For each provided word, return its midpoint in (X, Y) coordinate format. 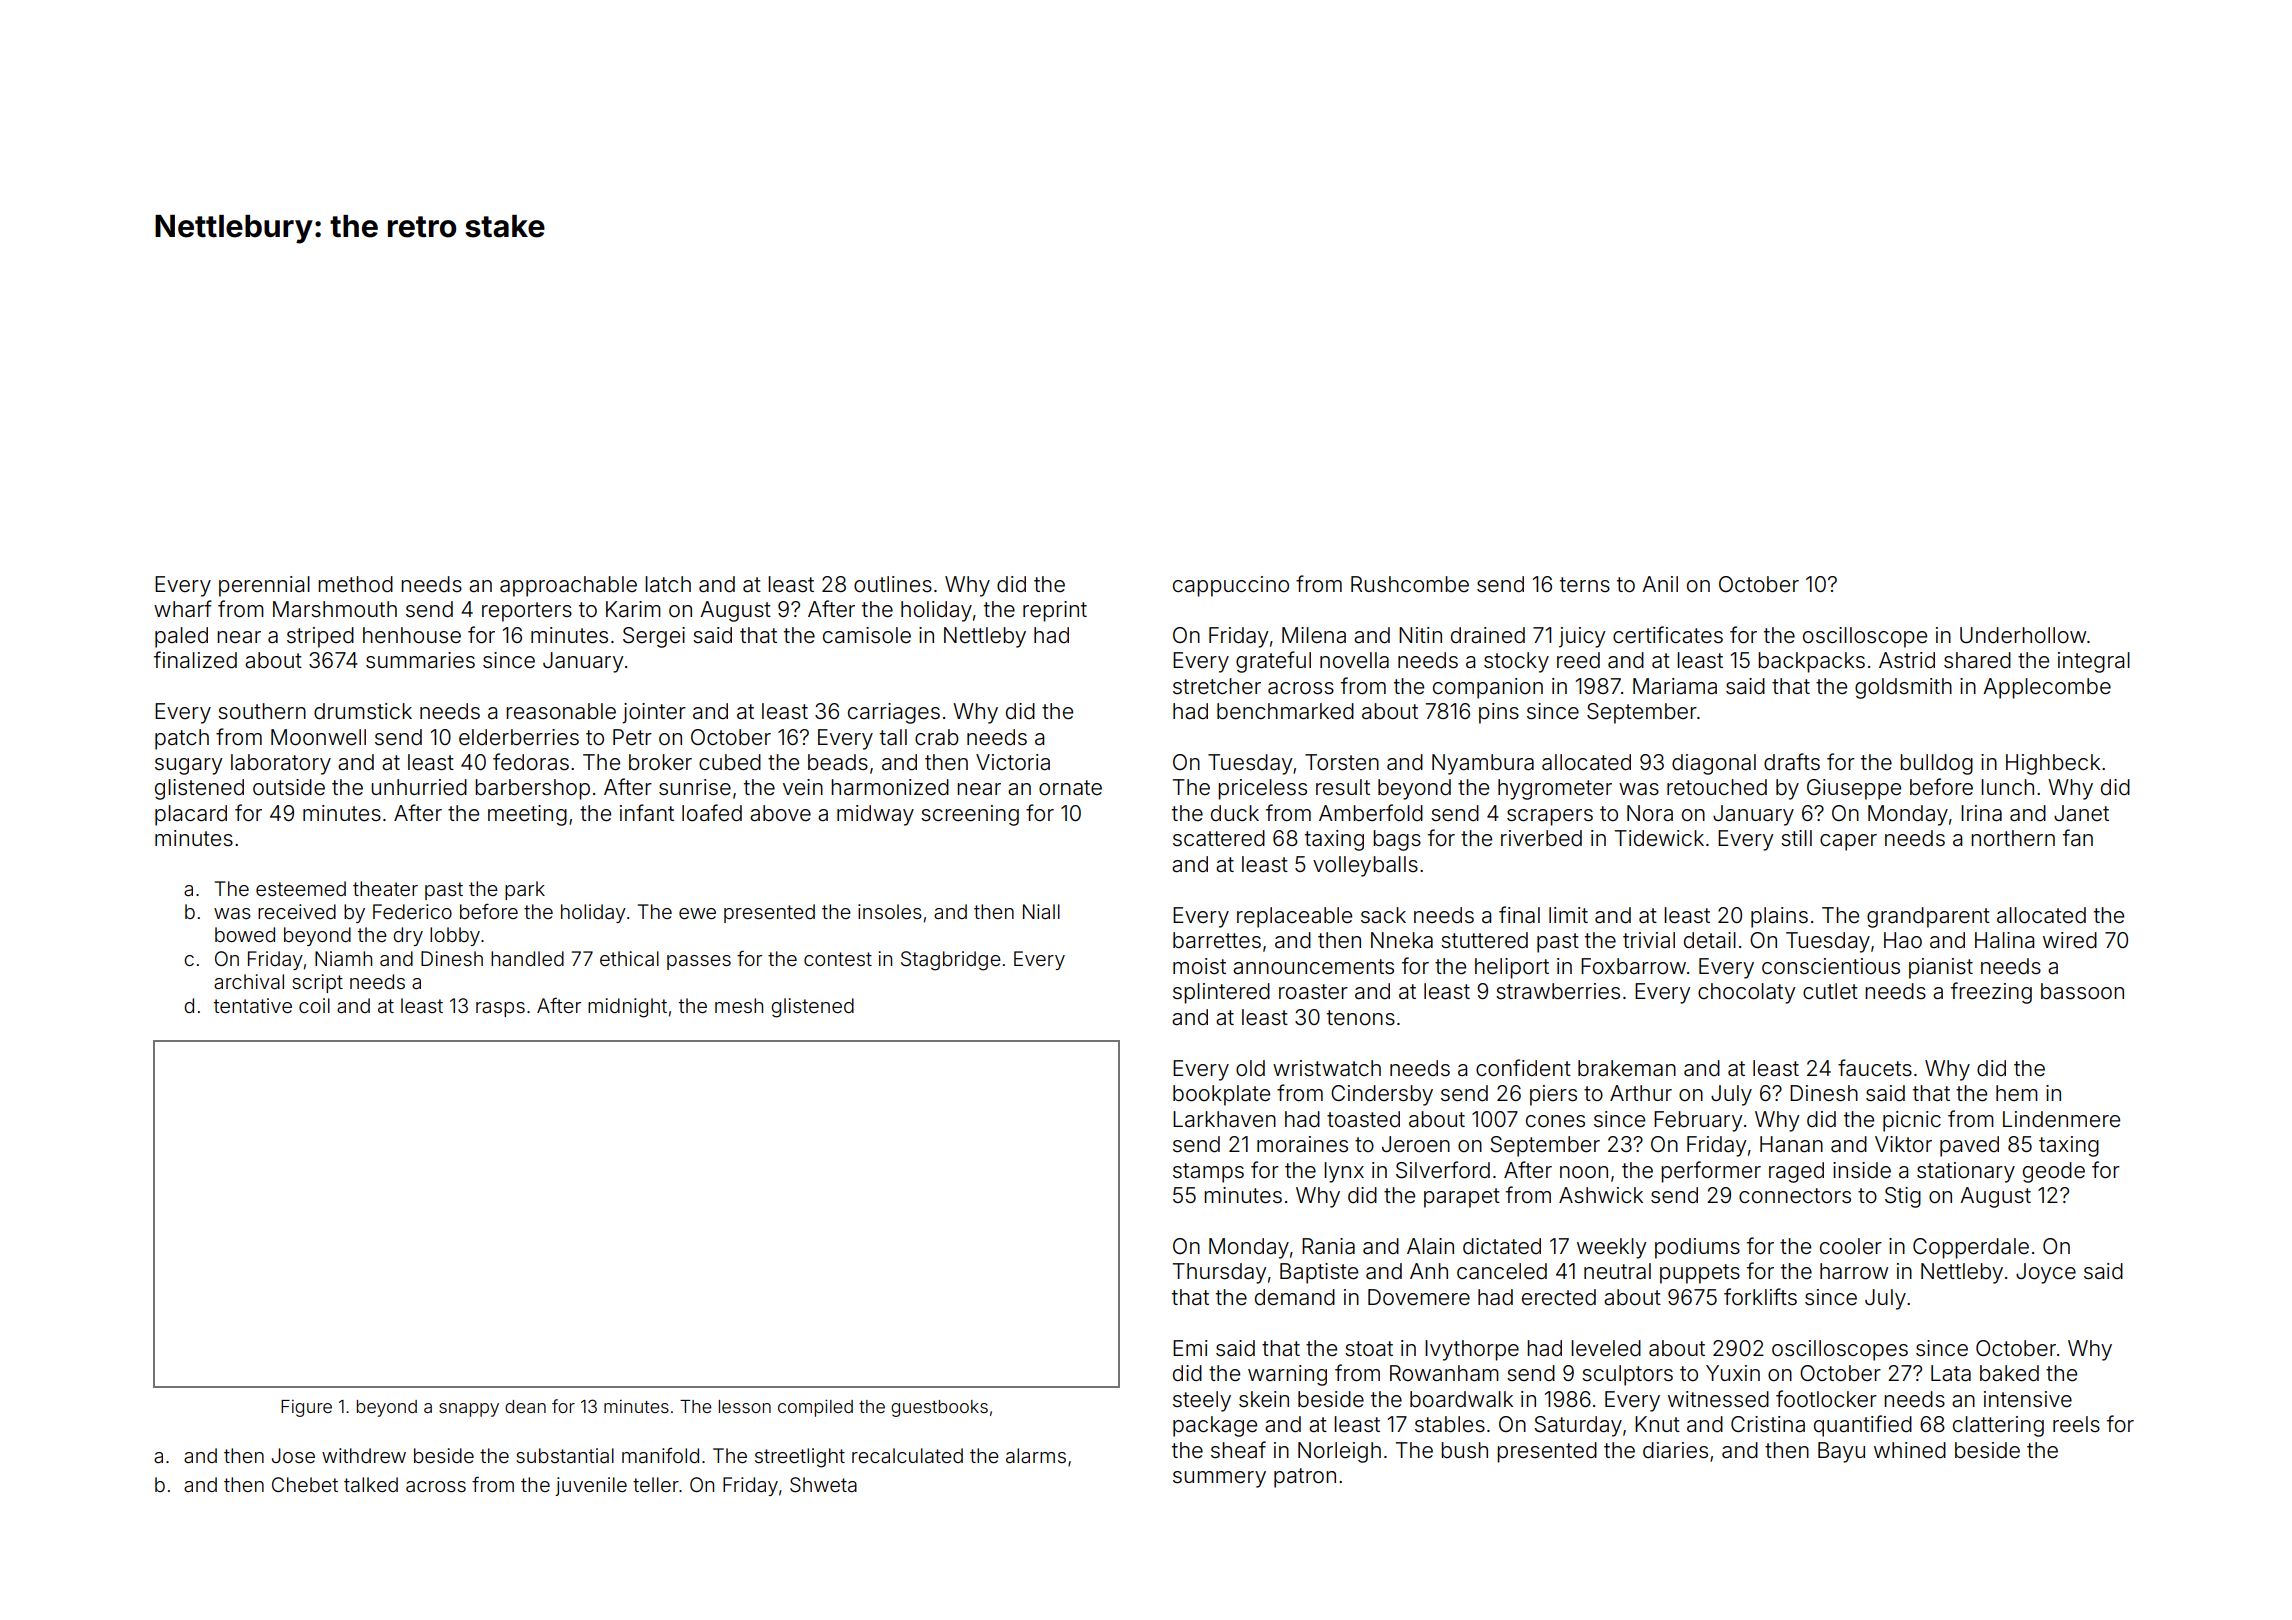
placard (191, 815)
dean (525, 1406)
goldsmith (1903, 688)
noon (1584, 1172)
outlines (893, 584)
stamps (1208, 1173)
